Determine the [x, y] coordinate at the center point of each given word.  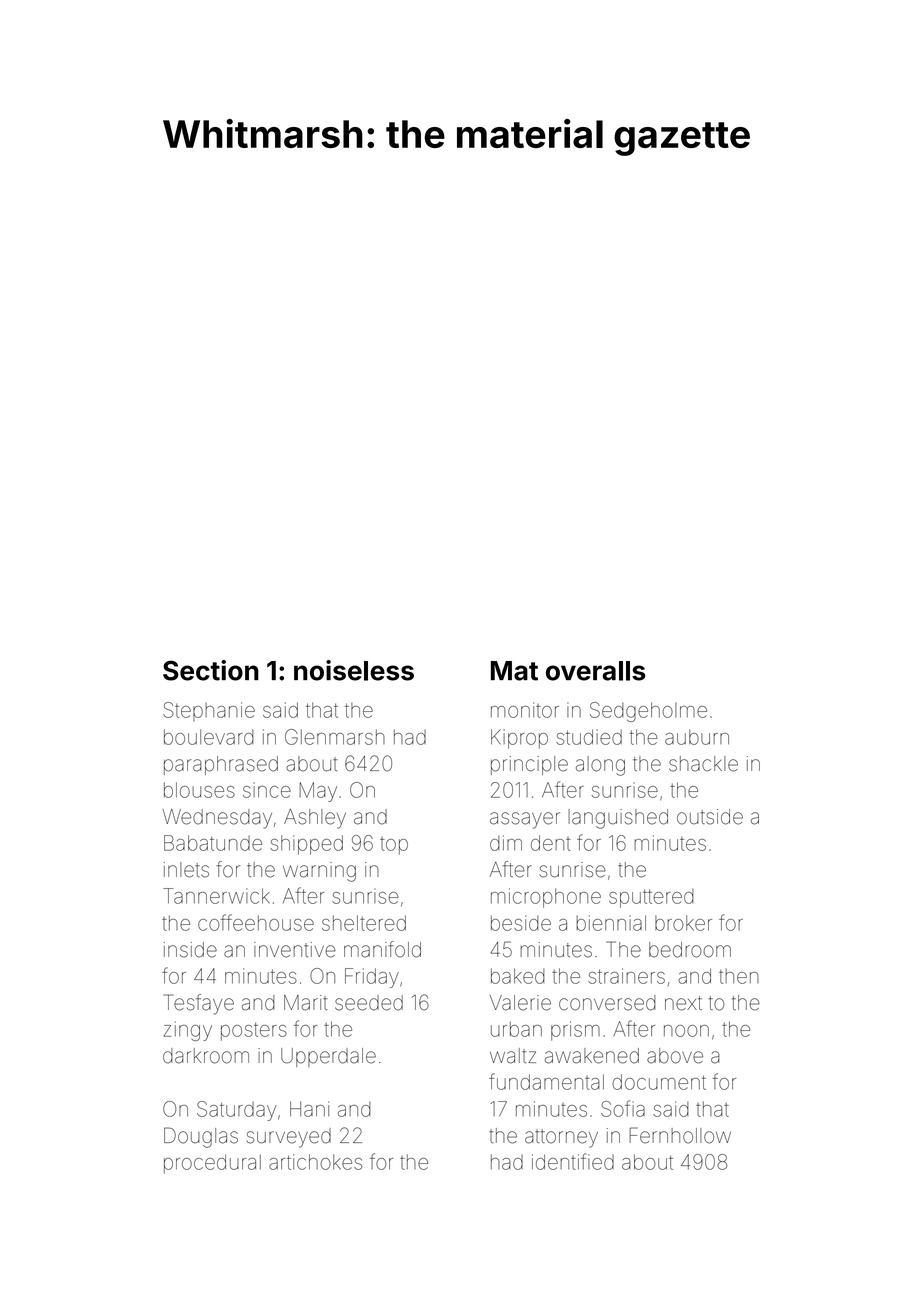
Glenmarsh [335, 737]
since [267, 790]
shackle [703, 764]
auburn [697, 737]
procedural [212, 1164]
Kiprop [519, 739]
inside [190, 950]
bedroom [690, 950]
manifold [382, 949]
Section [211, 670]
